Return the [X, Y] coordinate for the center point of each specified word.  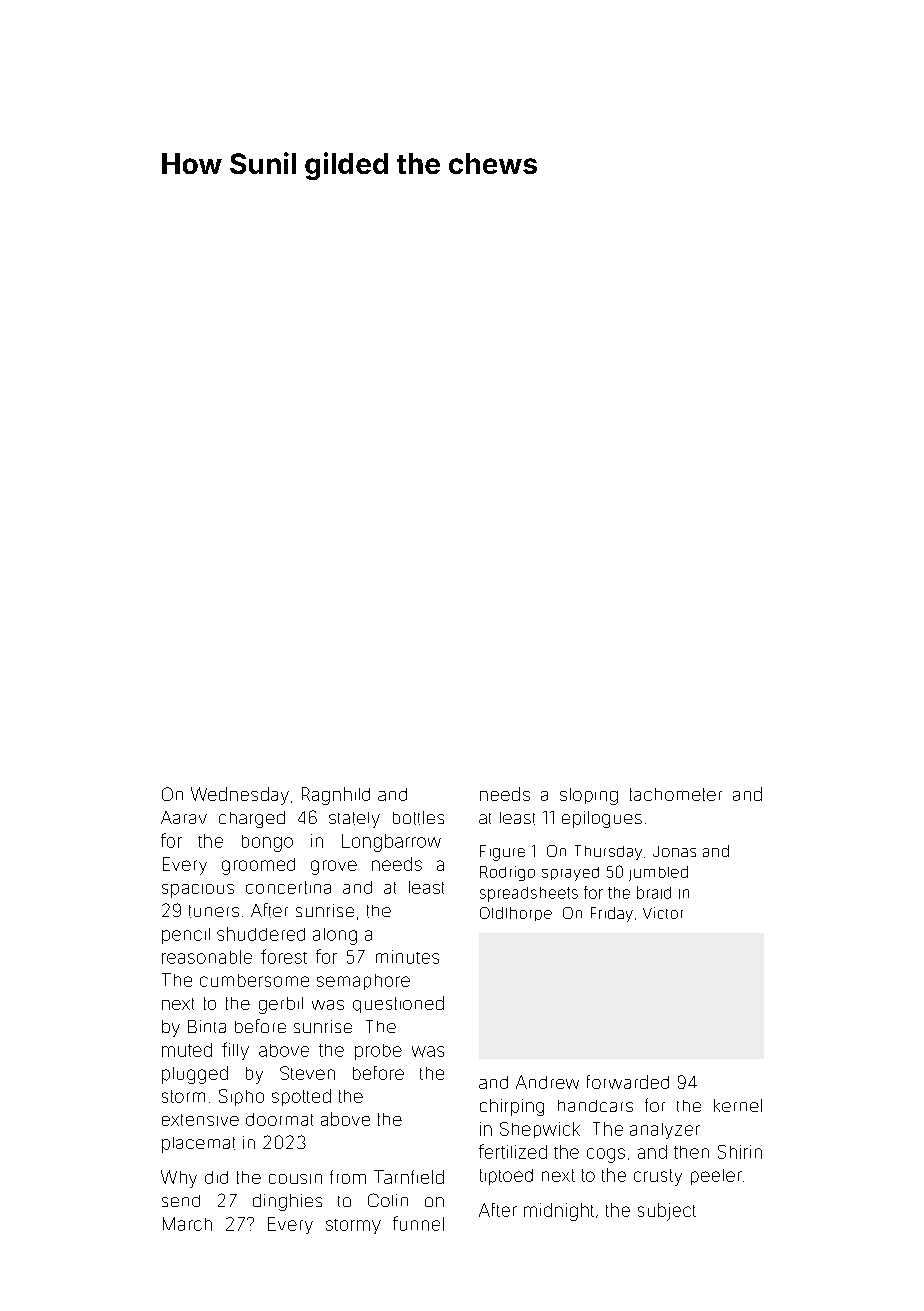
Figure [502, 853]
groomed [258, 866]
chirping [512, 1107]
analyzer [665, 1131]
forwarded [628, 1082]
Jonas [674, 851]
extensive [200, 1120]
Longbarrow [391, 843]
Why [179, 1179]
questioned [398, 1004]
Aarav [184, 817]
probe [378, 1052]
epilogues [602, 819]
